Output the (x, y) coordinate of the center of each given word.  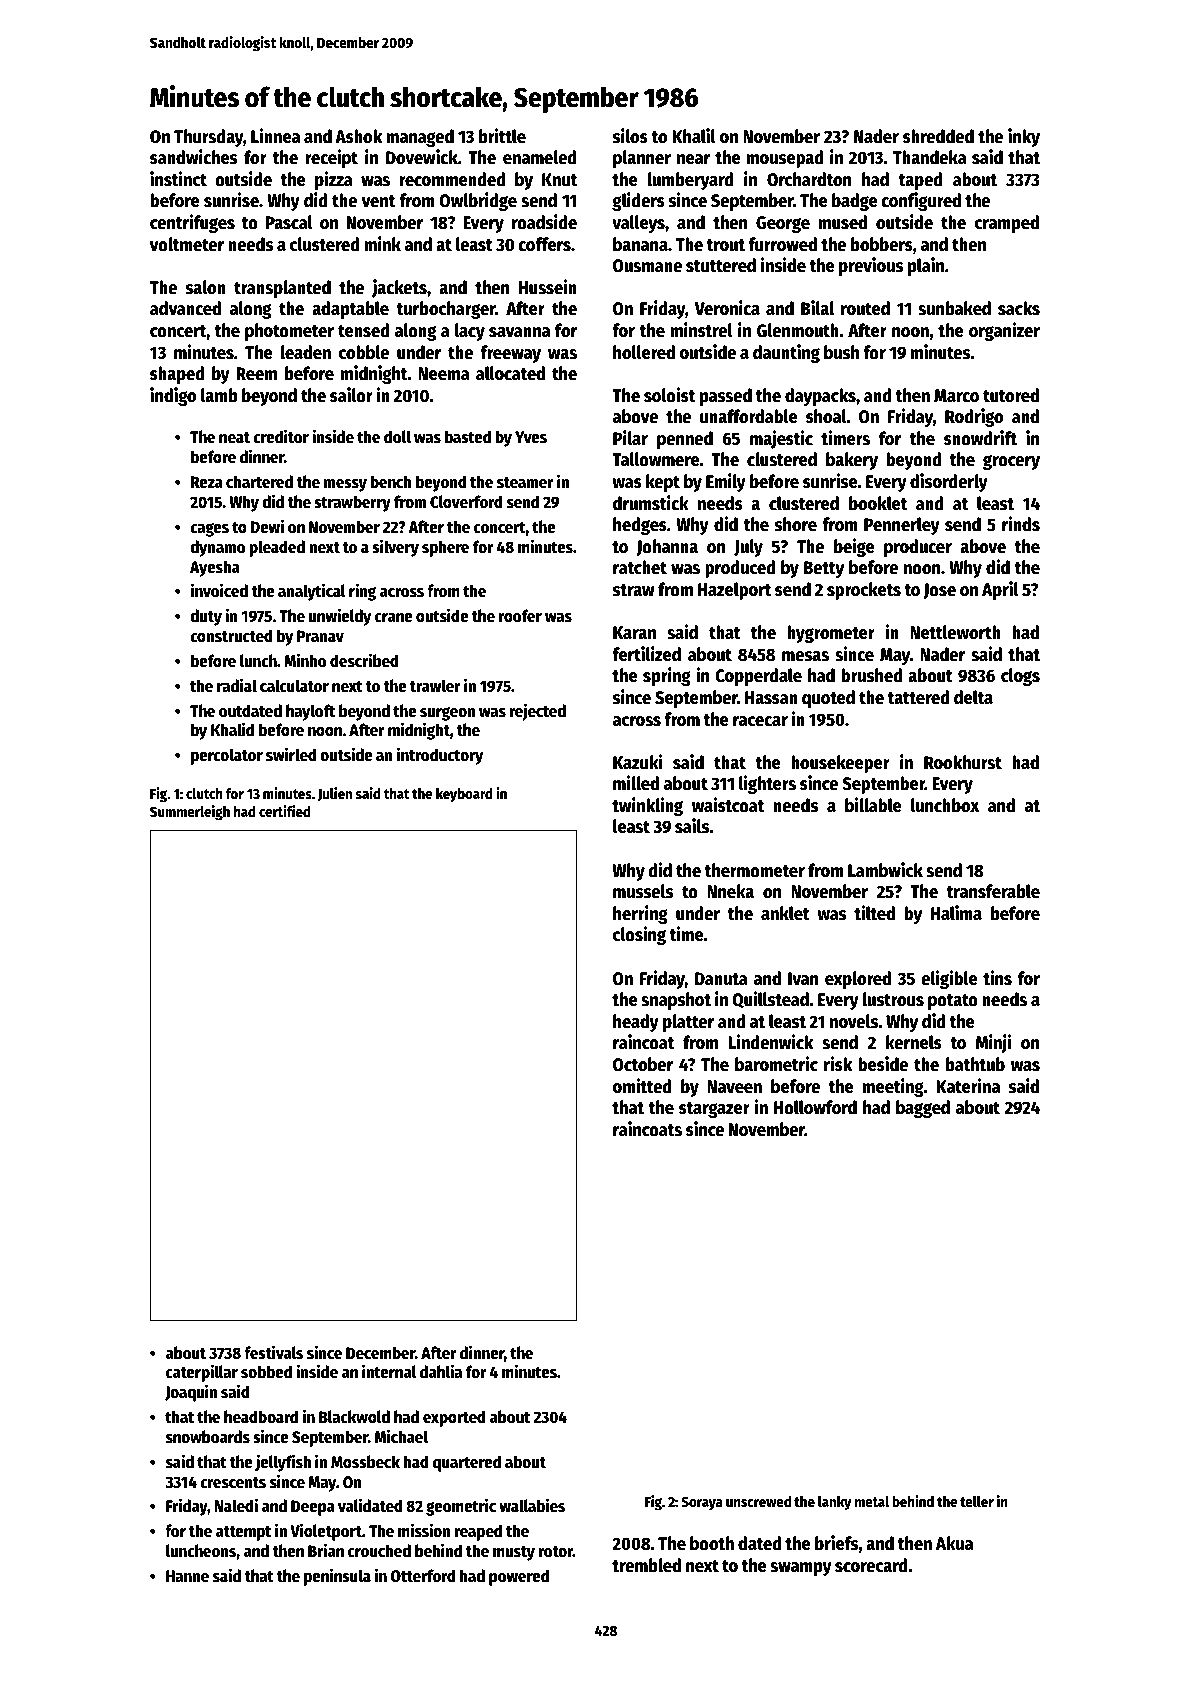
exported (454, 1418)
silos (630, 136)
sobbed (266, 1372)
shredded (938, 136)
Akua (954, 1543)
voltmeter (187, 244)
